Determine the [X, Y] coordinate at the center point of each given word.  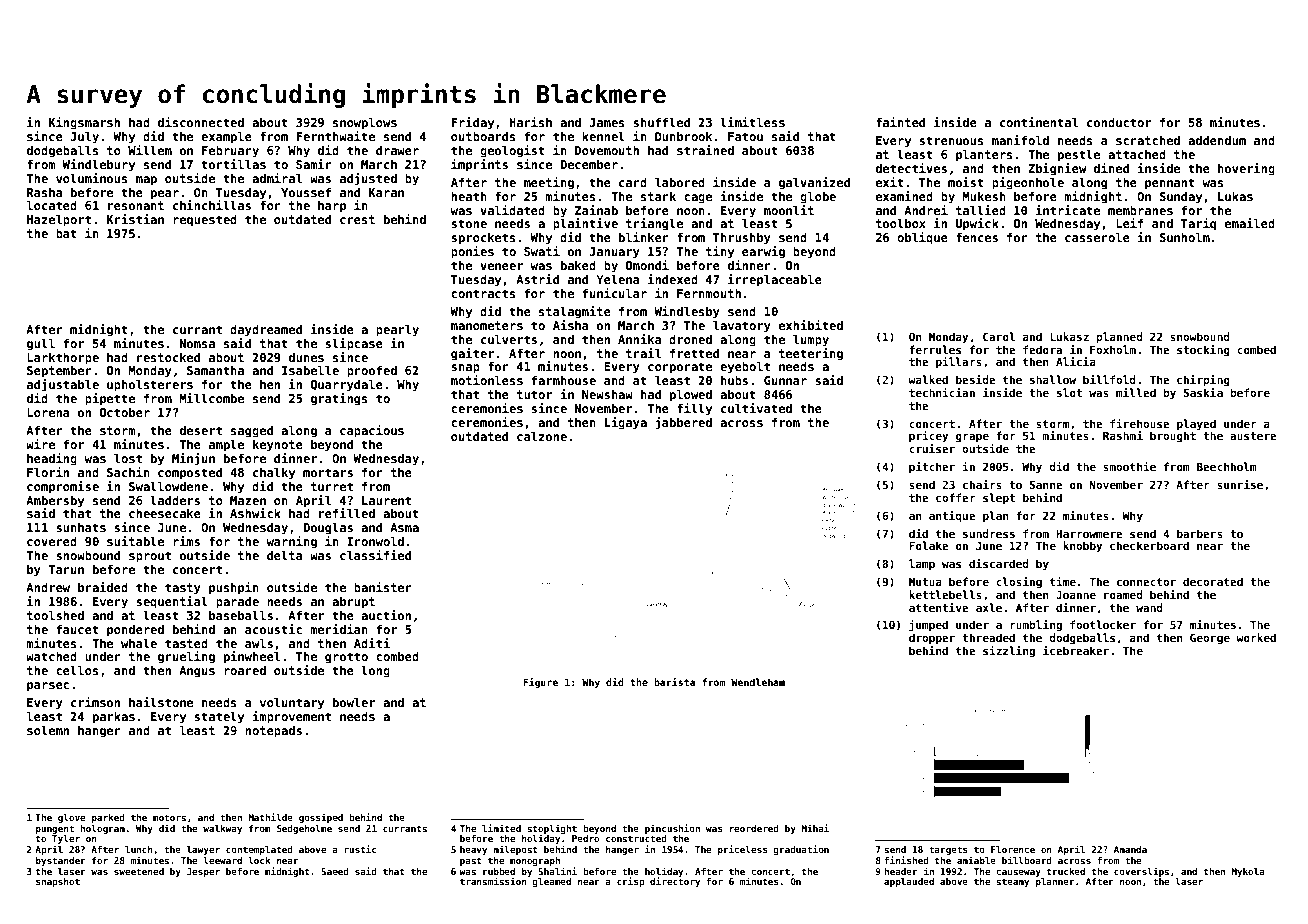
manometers [487, 325]
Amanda [1130, 849]
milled [1136, 392]
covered [52, 541]
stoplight [552, 829]
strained [705, 150]
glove [71, 818]
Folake [929, 545]
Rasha [45, 192]
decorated [1213, 581]
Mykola [1248, 872]
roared [245, 670]
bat [66, 233]
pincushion [672, 829]
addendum [1217, 140]
